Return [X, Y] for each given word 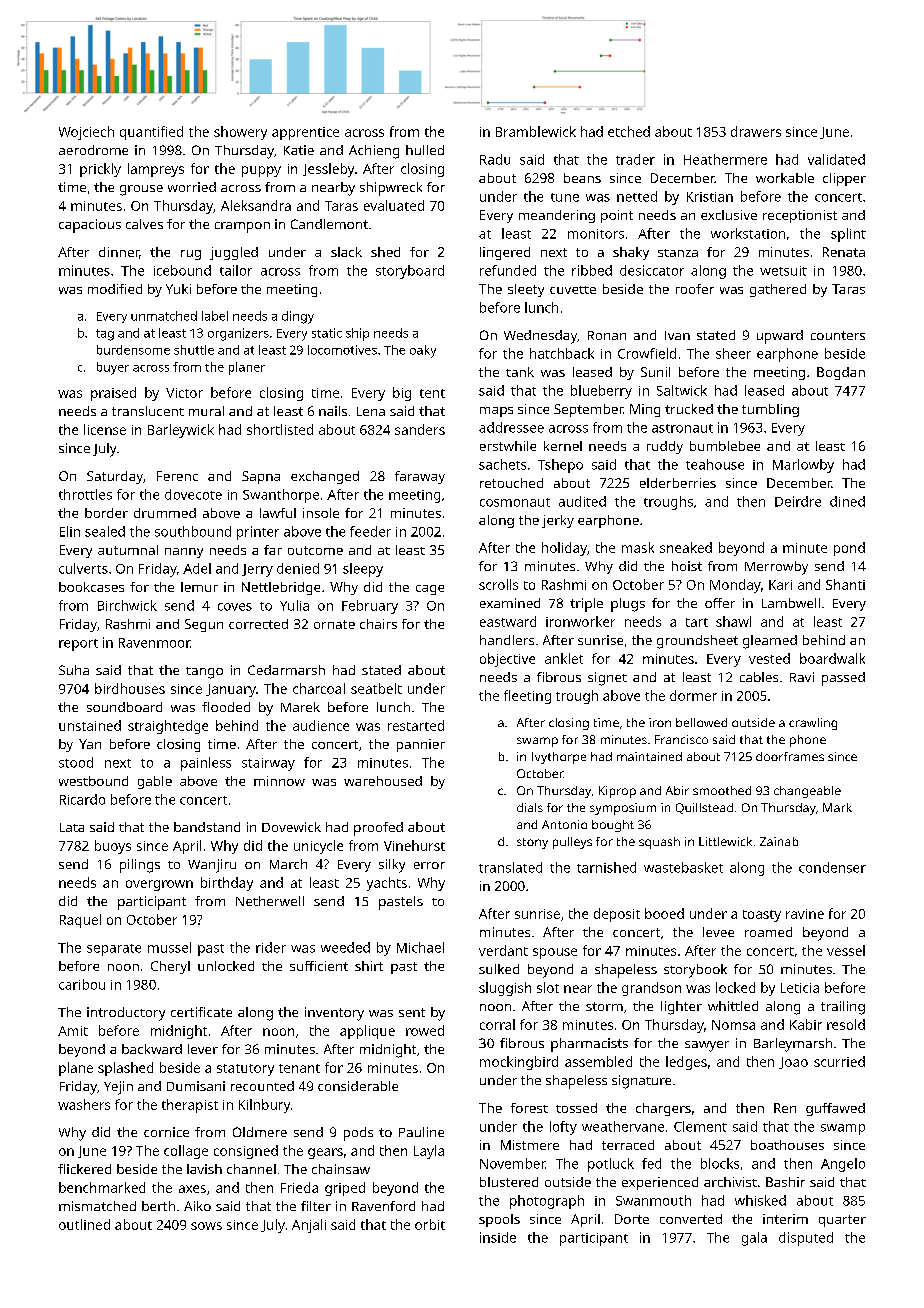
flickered [84, 1169]
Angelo [843, 1165]
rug [191, 255]
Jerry [257, 570]
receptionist [800, 216]
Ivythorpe [559, 758]
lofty [563, 1128]
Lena [371, 411]
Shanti [845, 584]
